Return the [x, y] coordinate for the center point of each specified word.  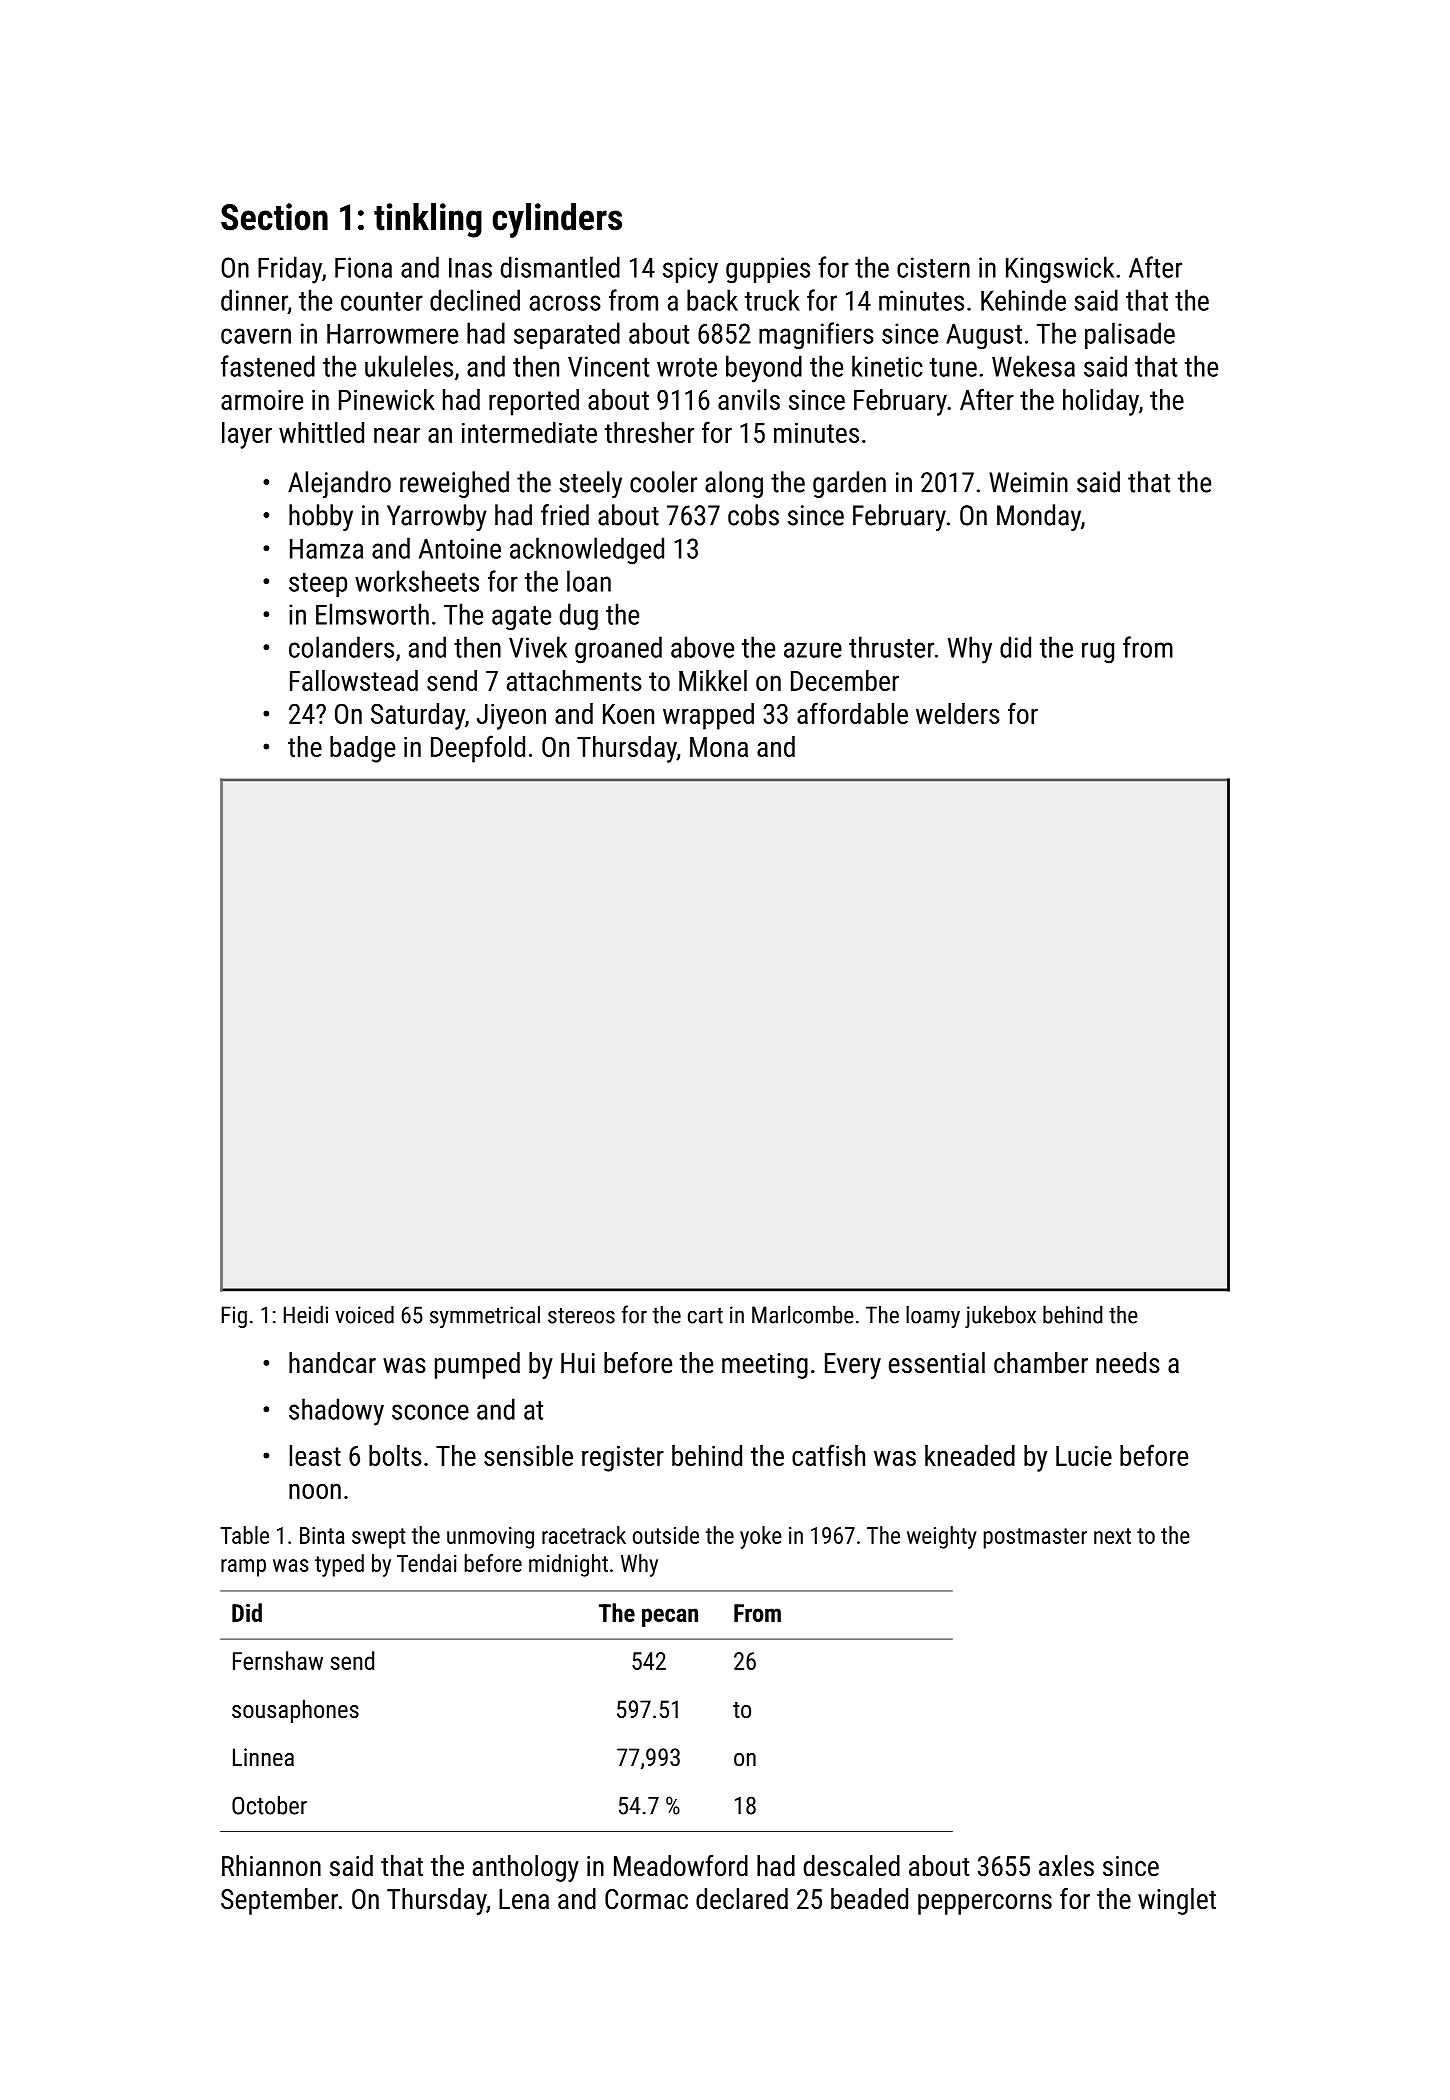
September [279, 1901]
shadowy [336, 1412]
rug [1098, 653]
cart [705, 1316]
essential [937, 1363]
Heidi [306, 1314]
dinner [254, 300]
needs [1128, 1363]
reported [534, 402]
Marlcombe [803, 1314]
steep [318, 585]
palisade [1130, 335]
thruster [891, 647]
